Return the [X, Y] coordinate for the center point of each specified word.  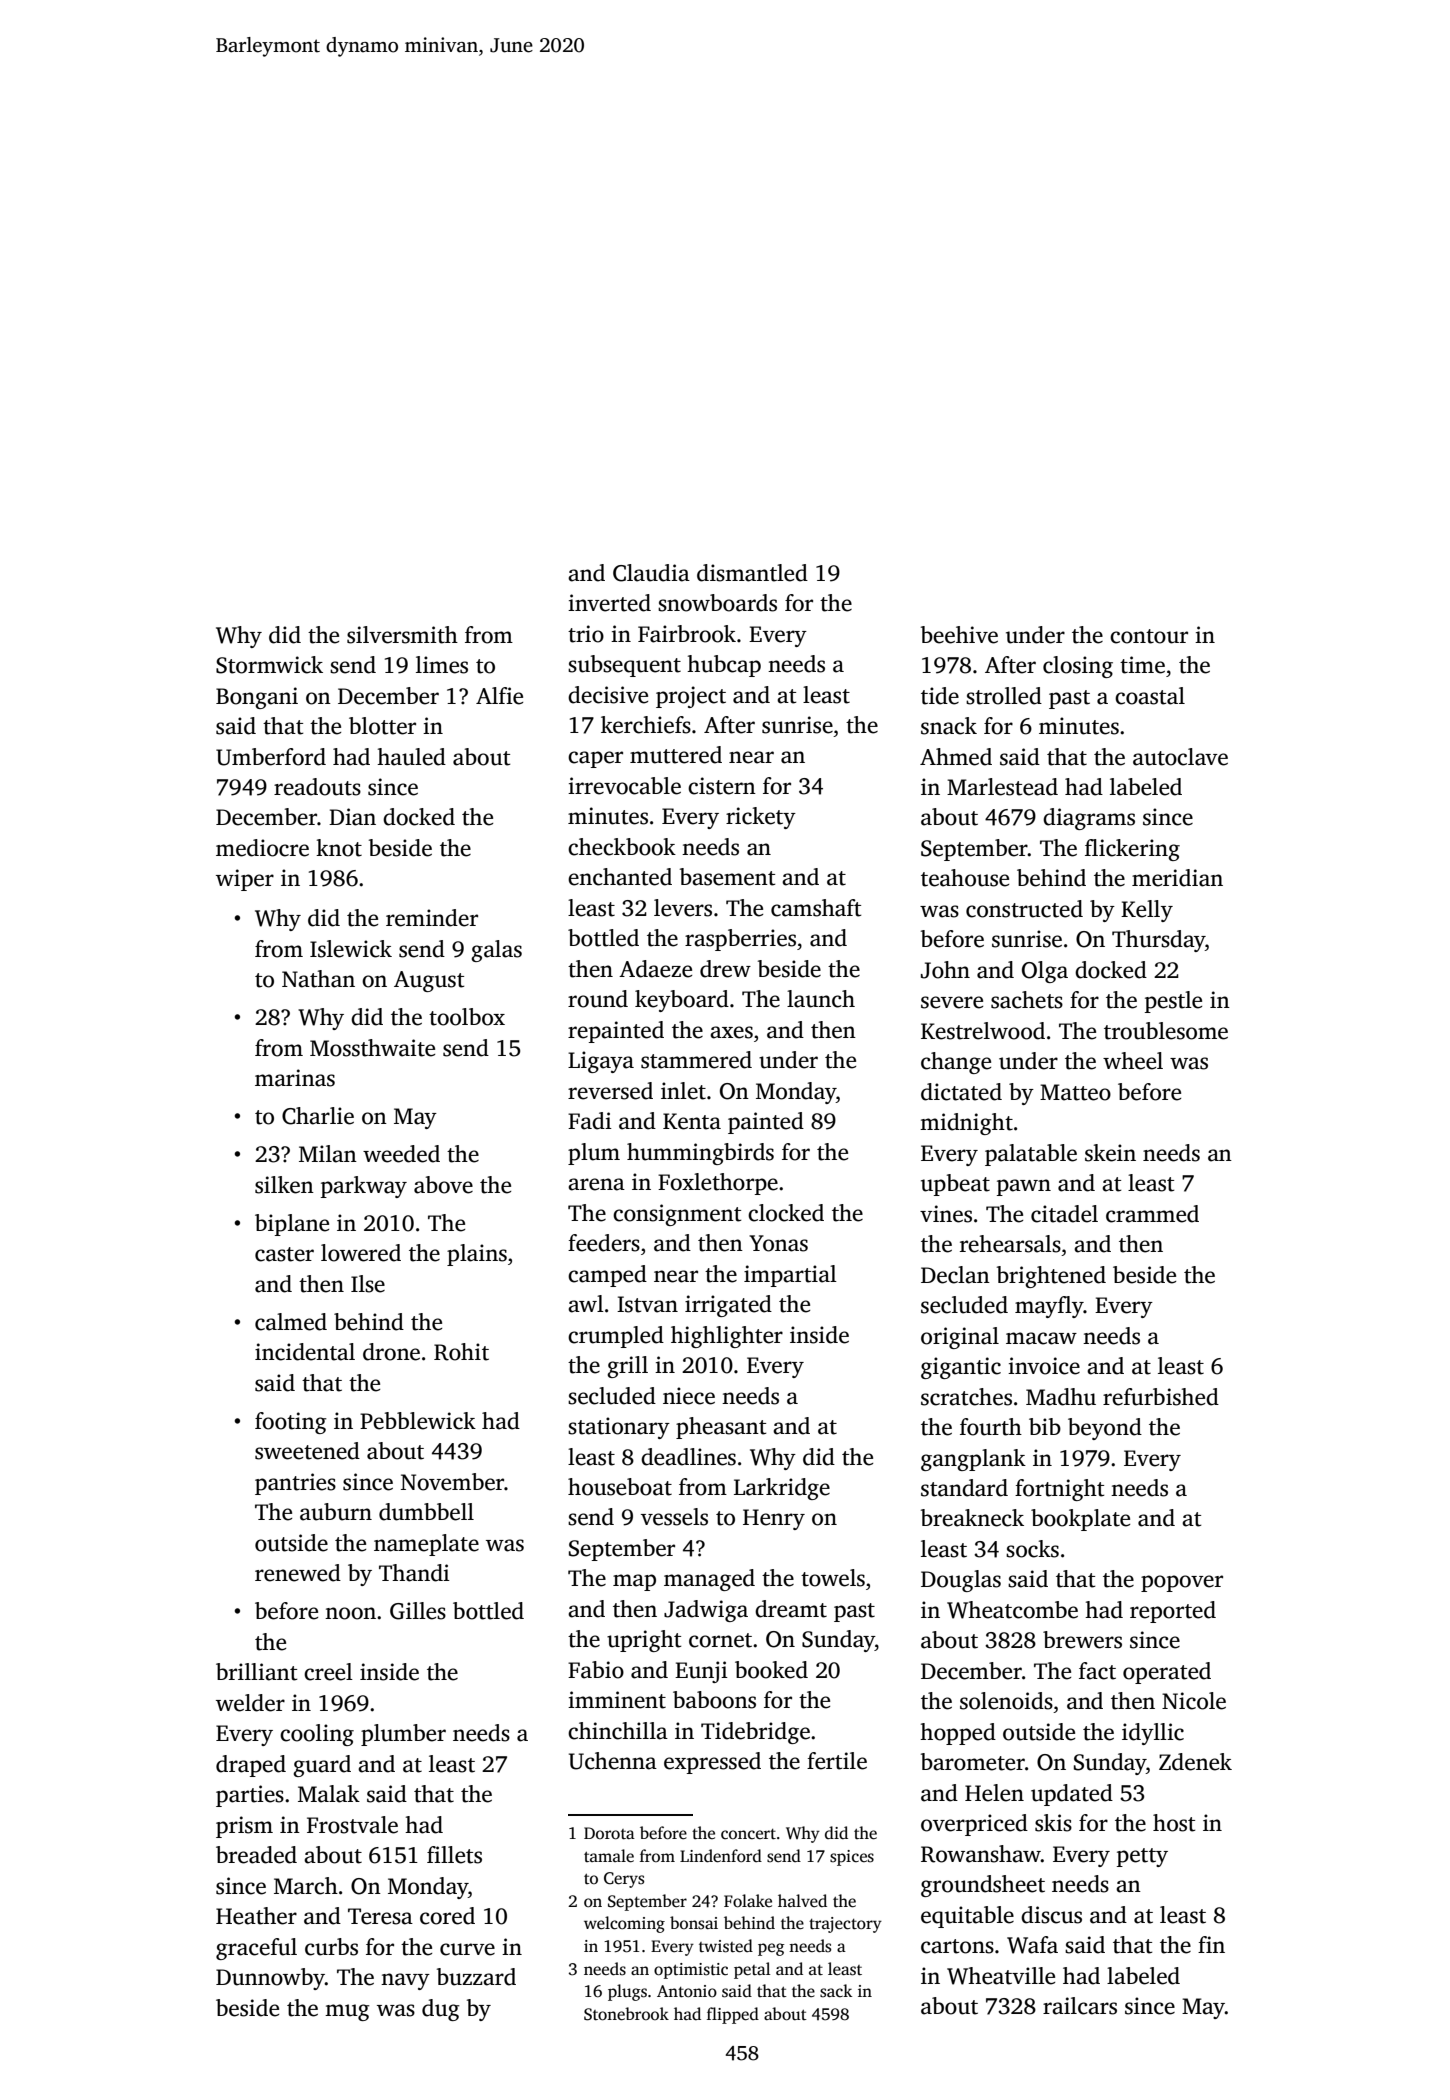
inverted [609, 603]
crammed [1152, 1214]
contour [1149, 636]
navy [405, 1981]
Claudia [651, 573]
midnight [966, 1124]
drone [391, 1352]
